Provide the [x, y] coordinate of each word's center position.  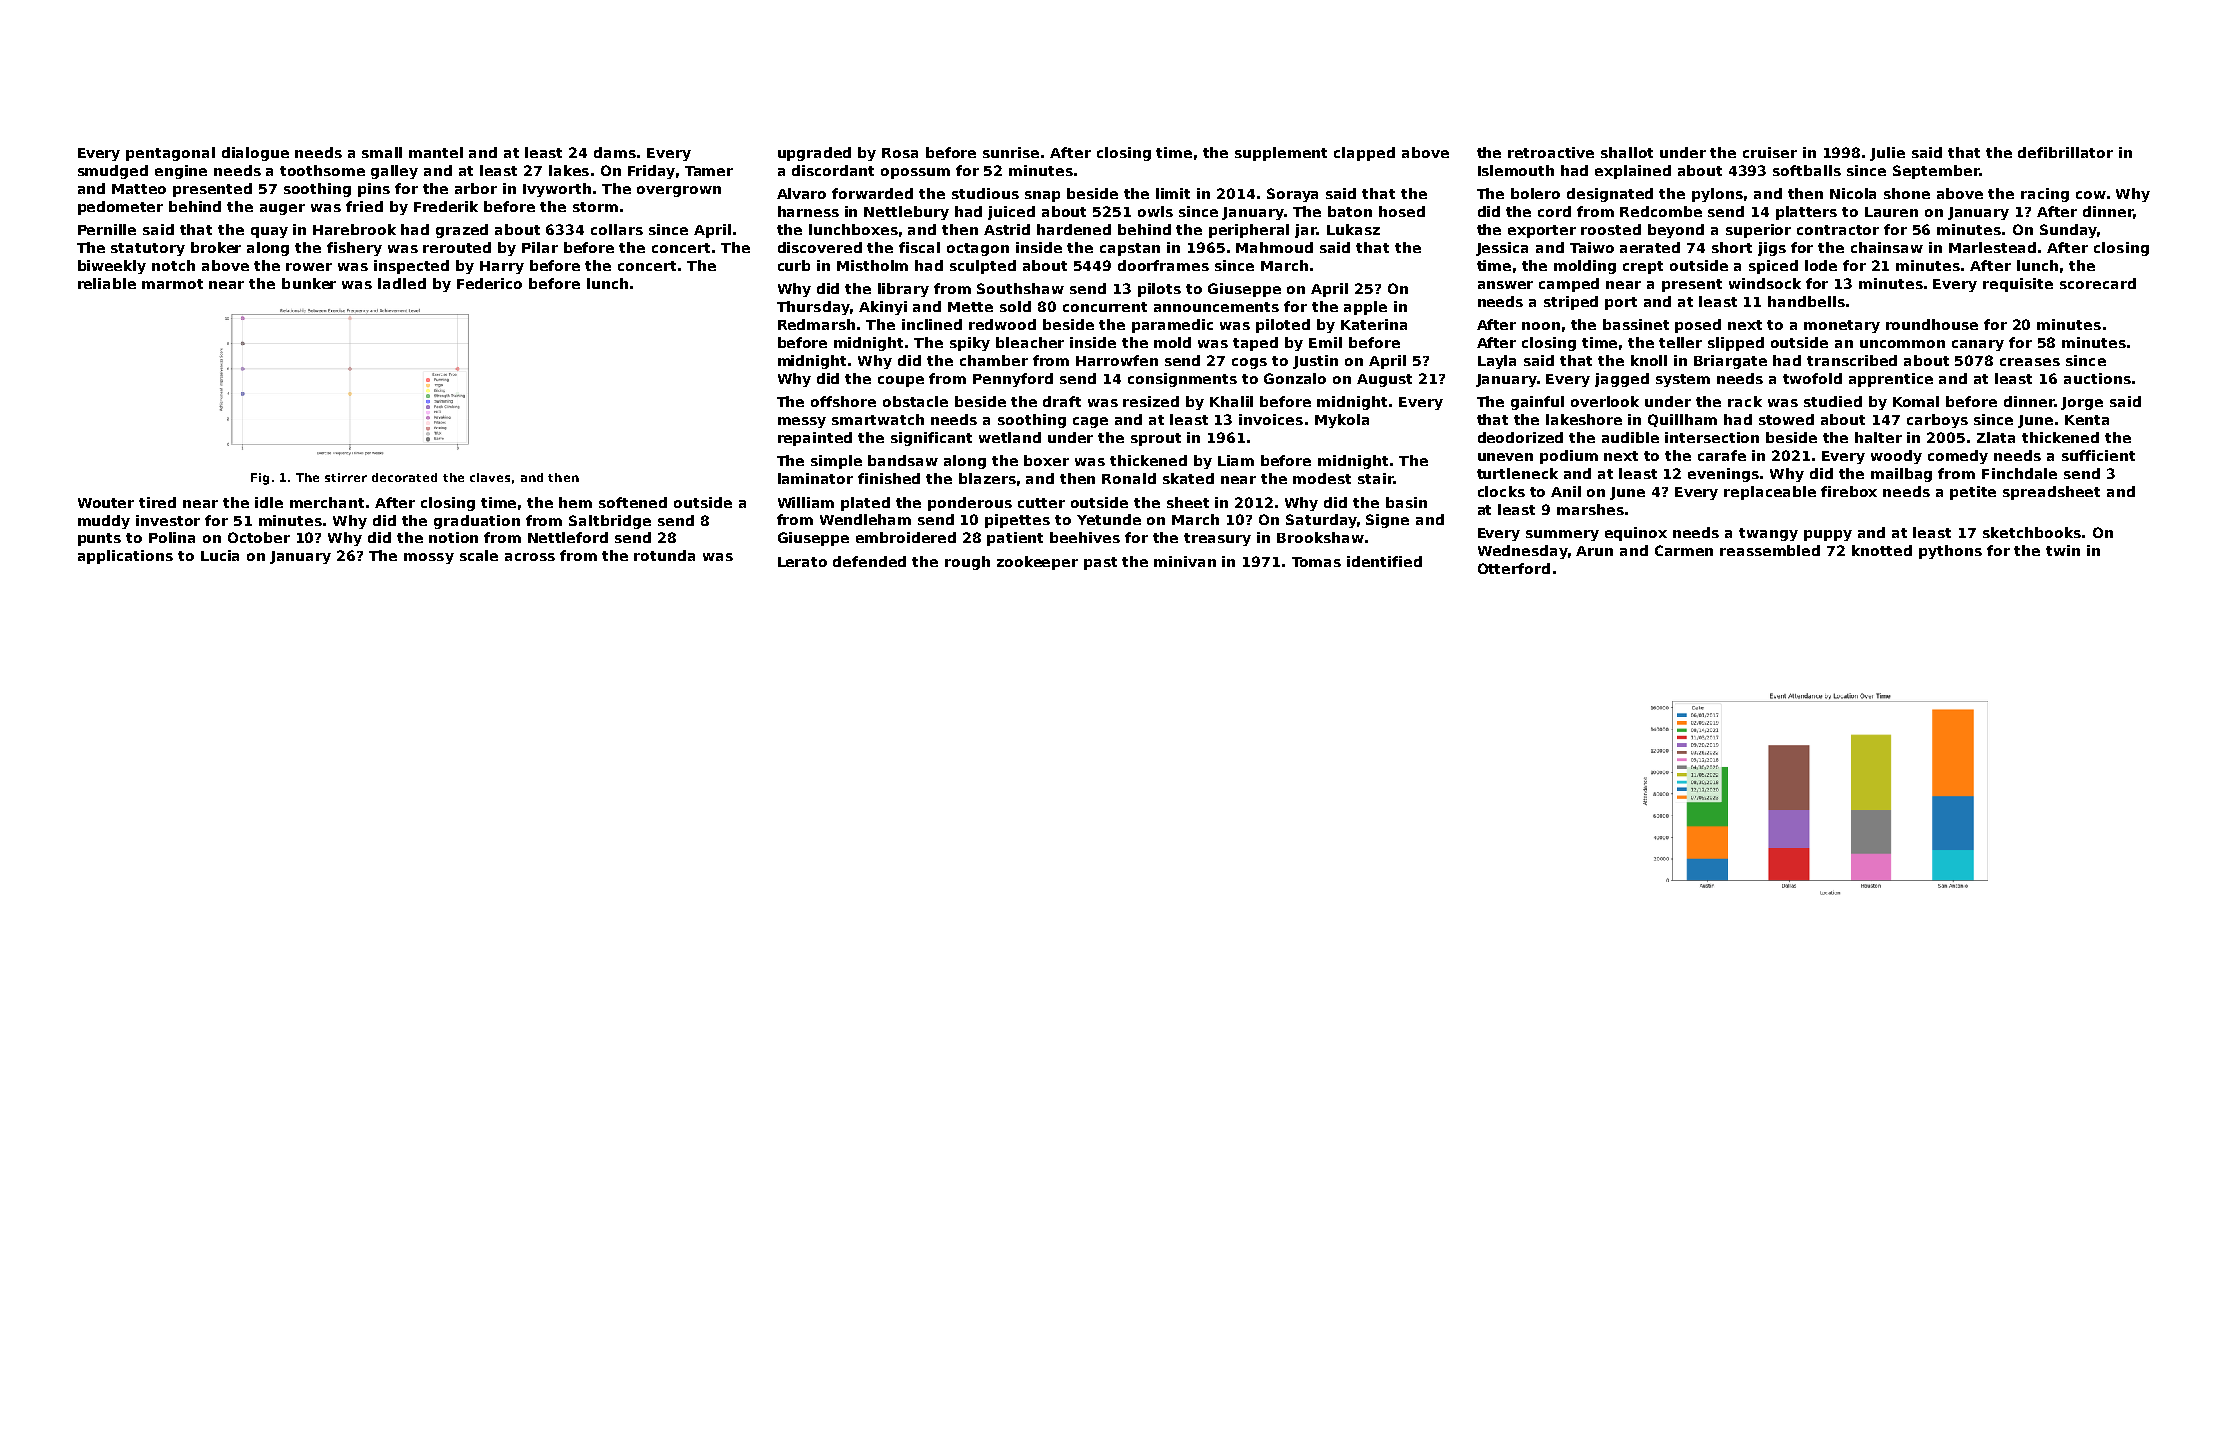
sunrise [1011, 152]
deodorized [1520, 437]
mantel [436, 152]
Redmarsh [816, 324]
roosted [1611, 229]
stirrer [346, 477]
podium [1569, 457]
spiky [970, 344]
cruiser [1770, 152]
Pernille [107, 229]
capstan [1130, 249]
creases [2030, 362]
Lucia [220, 555]
